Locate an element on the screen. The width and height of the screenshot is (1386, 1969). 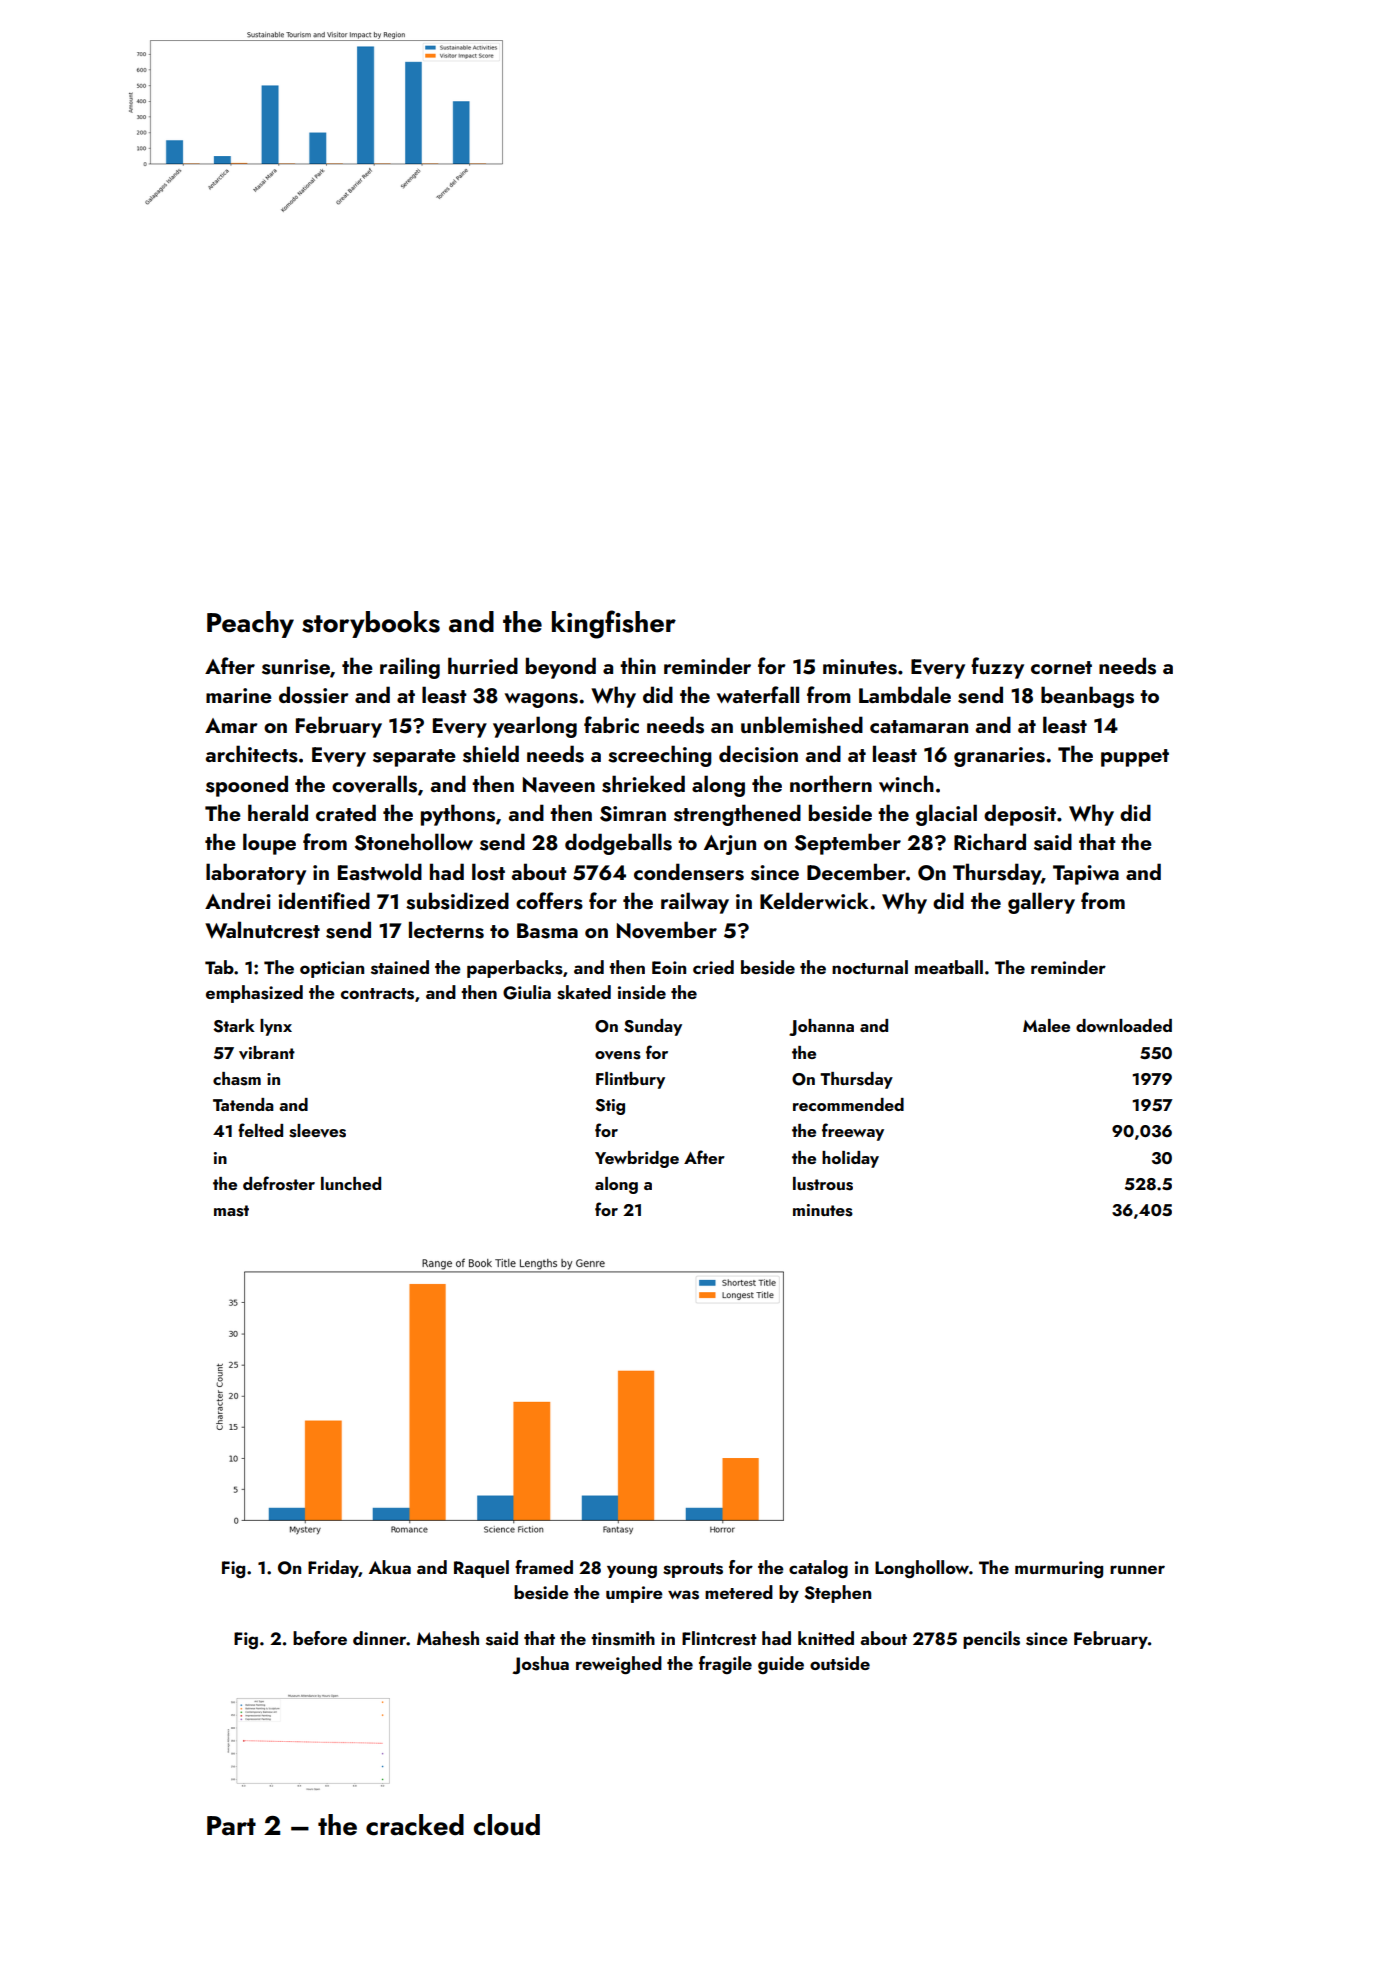
lustrous is located at coordinates (823, 1184).
